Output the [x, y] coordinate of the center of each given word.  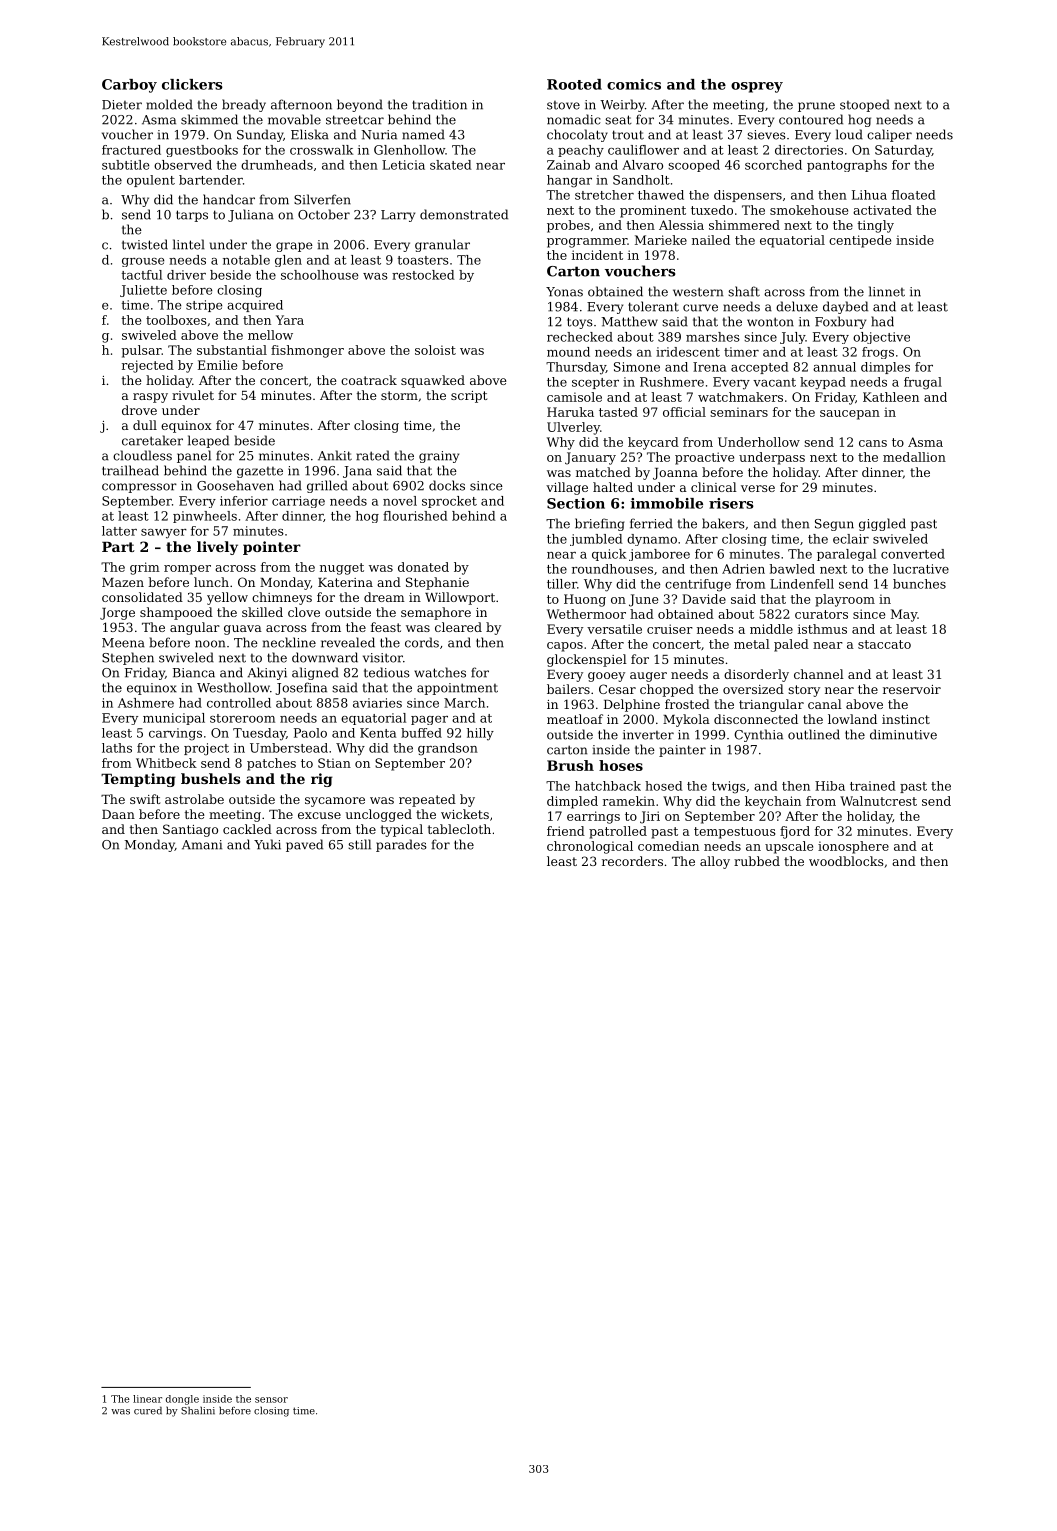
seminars [739, 412]
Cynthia [758, 735]
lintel [189, 244]
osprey [757, 87]
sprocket [449, 502]
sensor [271, 1400]
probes [568, 226]
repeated [427, 800]
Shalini [198, 1410]
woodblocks [846, 861]
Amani [202, 845]
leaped [208, 441]
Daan [118, 814]
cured [148, 1410]
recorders [632, 861]
